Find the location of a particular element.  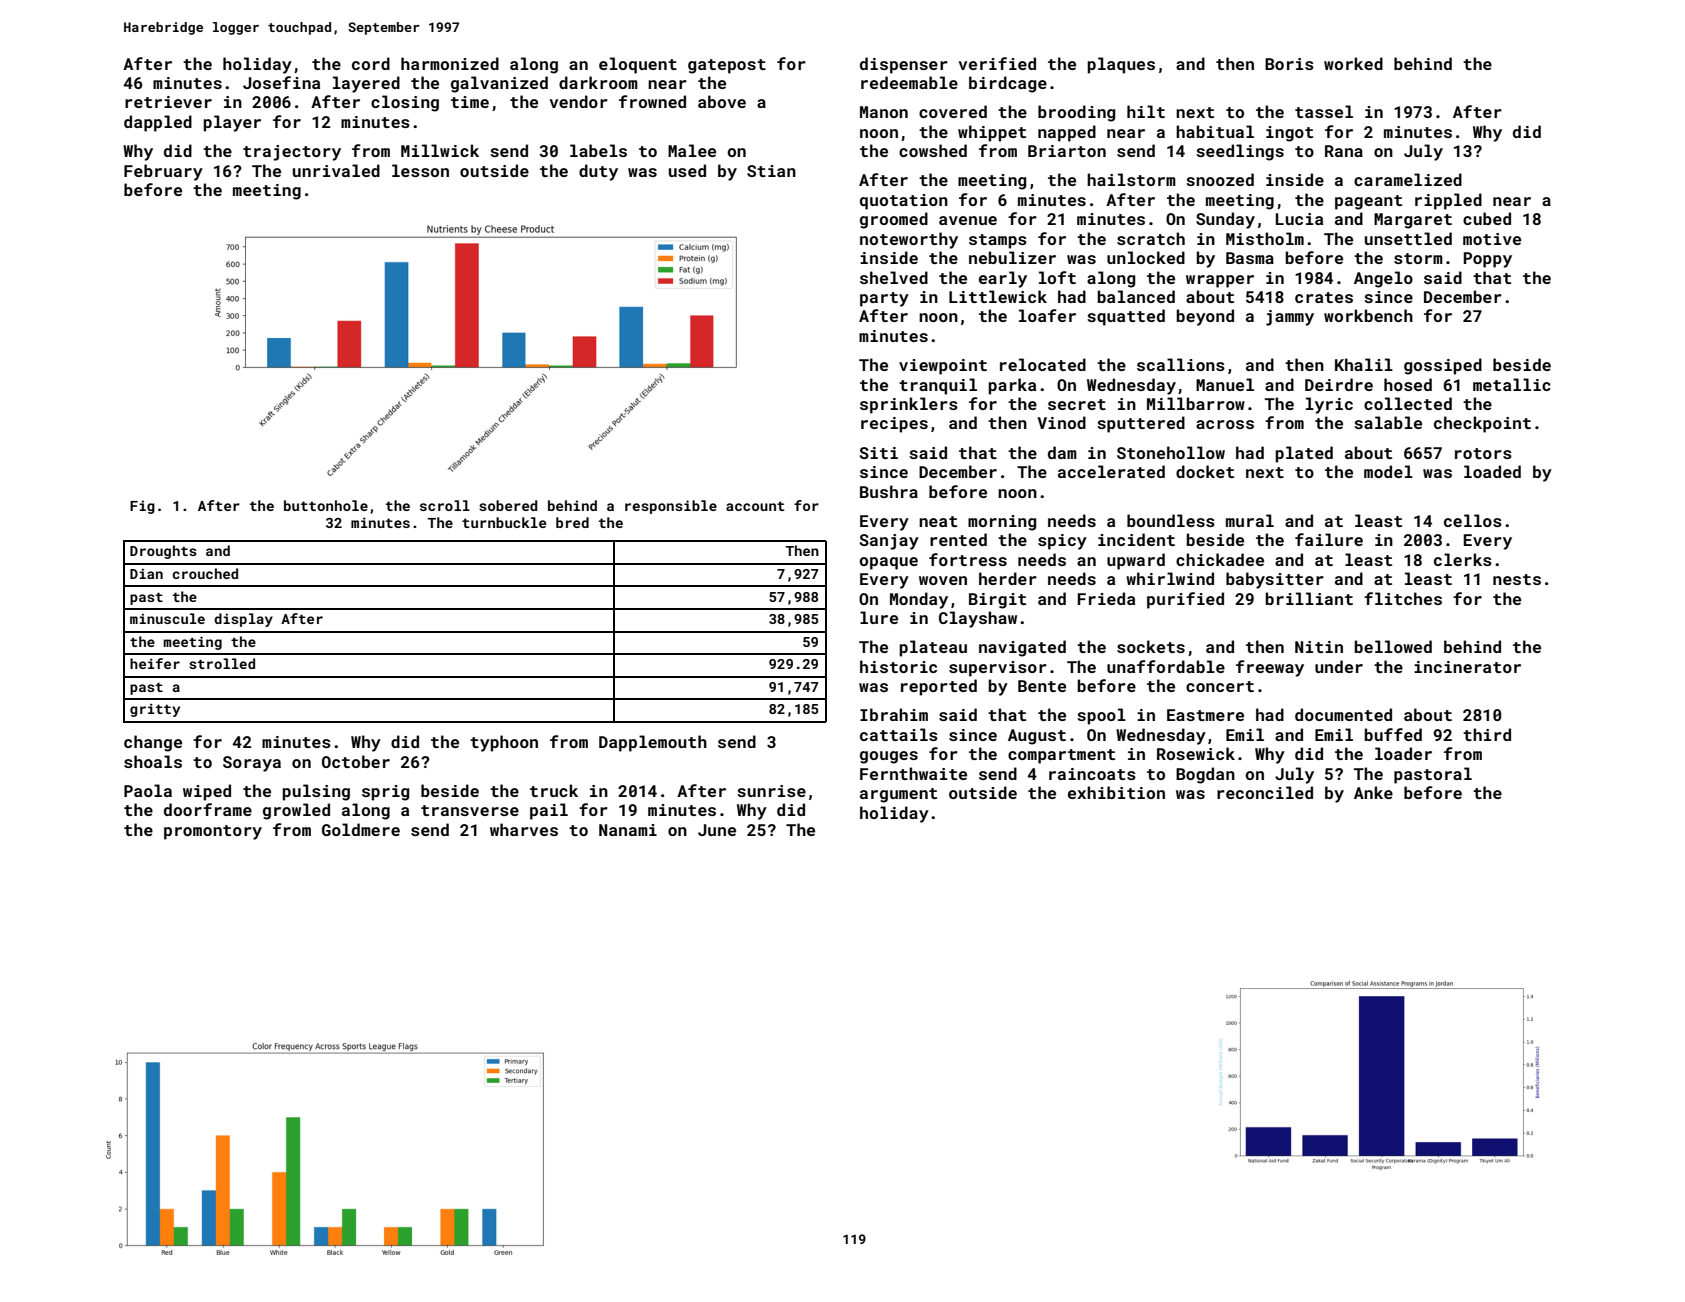

promontory is located at coordinates (213, 832).
